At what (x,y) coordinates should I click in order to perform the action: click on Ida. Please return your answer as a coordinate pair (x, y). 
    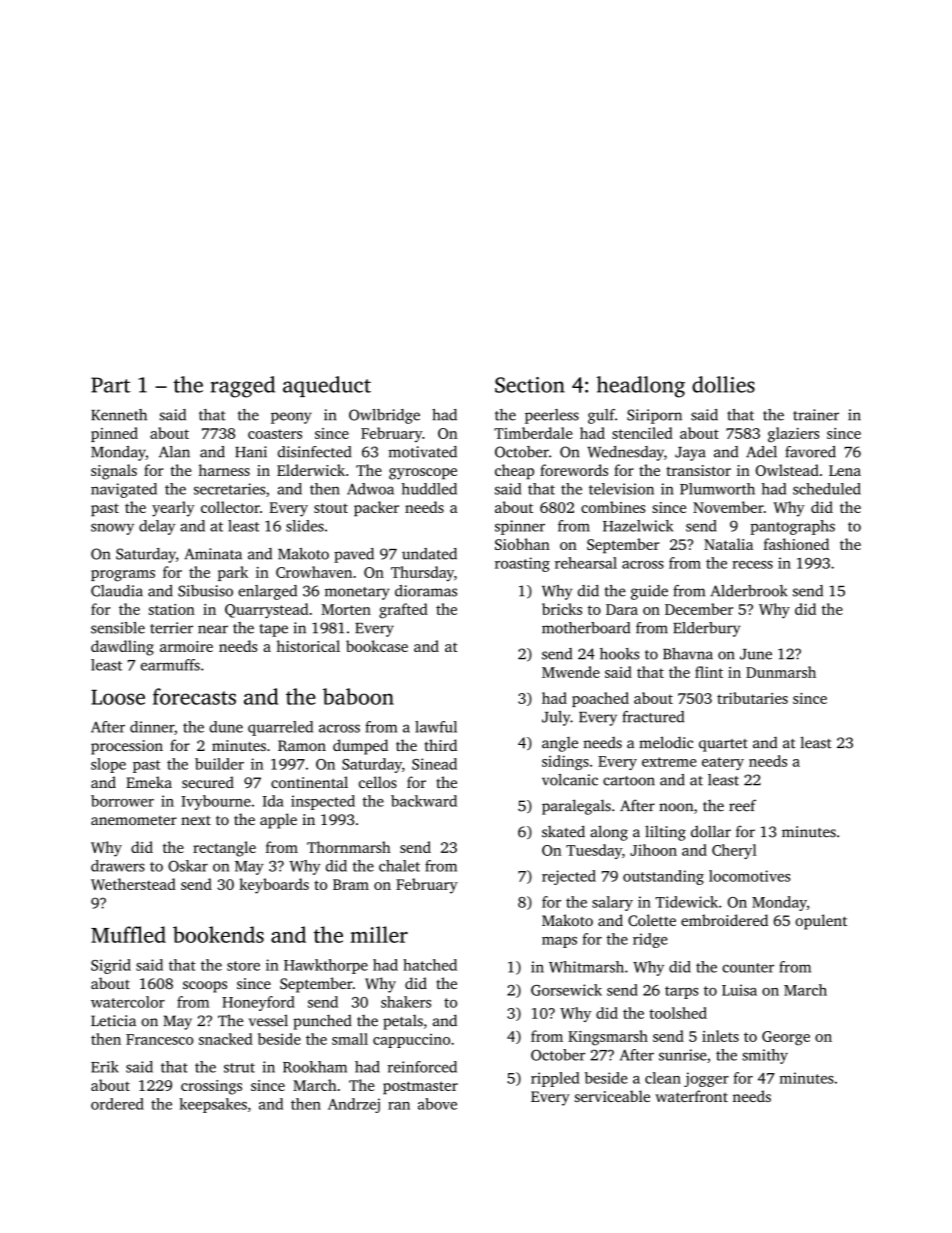
    Looking at the image, I should click on (273, 801).
